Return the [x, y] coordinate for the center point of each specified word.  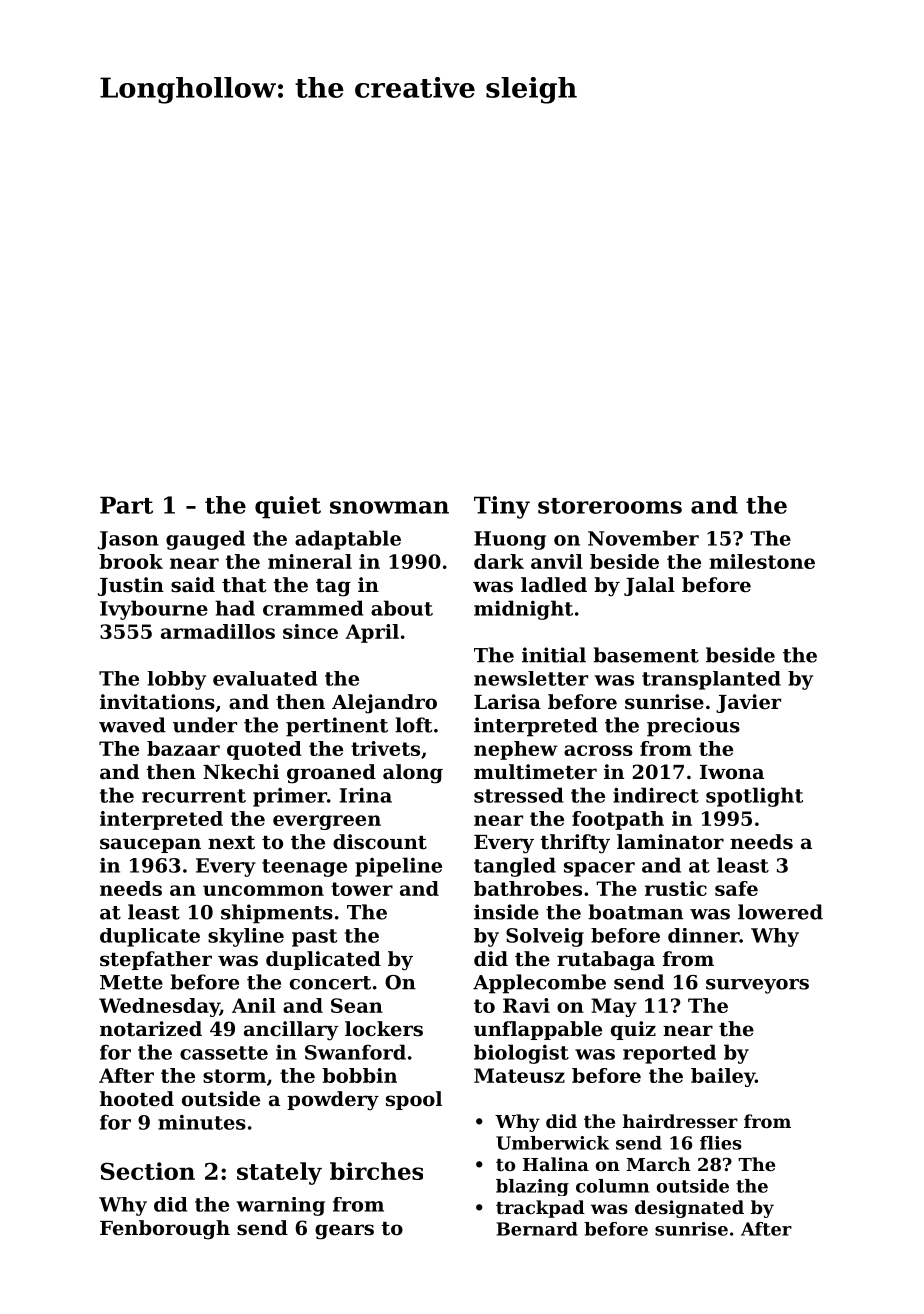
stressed [519, 795]
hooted [137, 1099]
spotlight [754, 797]
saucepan [150, 845]
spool [414, 1100]
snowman [389, 507]
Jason [128, 540]
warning [280, 1206]
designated [689, 1209]
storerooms [610, 506]
